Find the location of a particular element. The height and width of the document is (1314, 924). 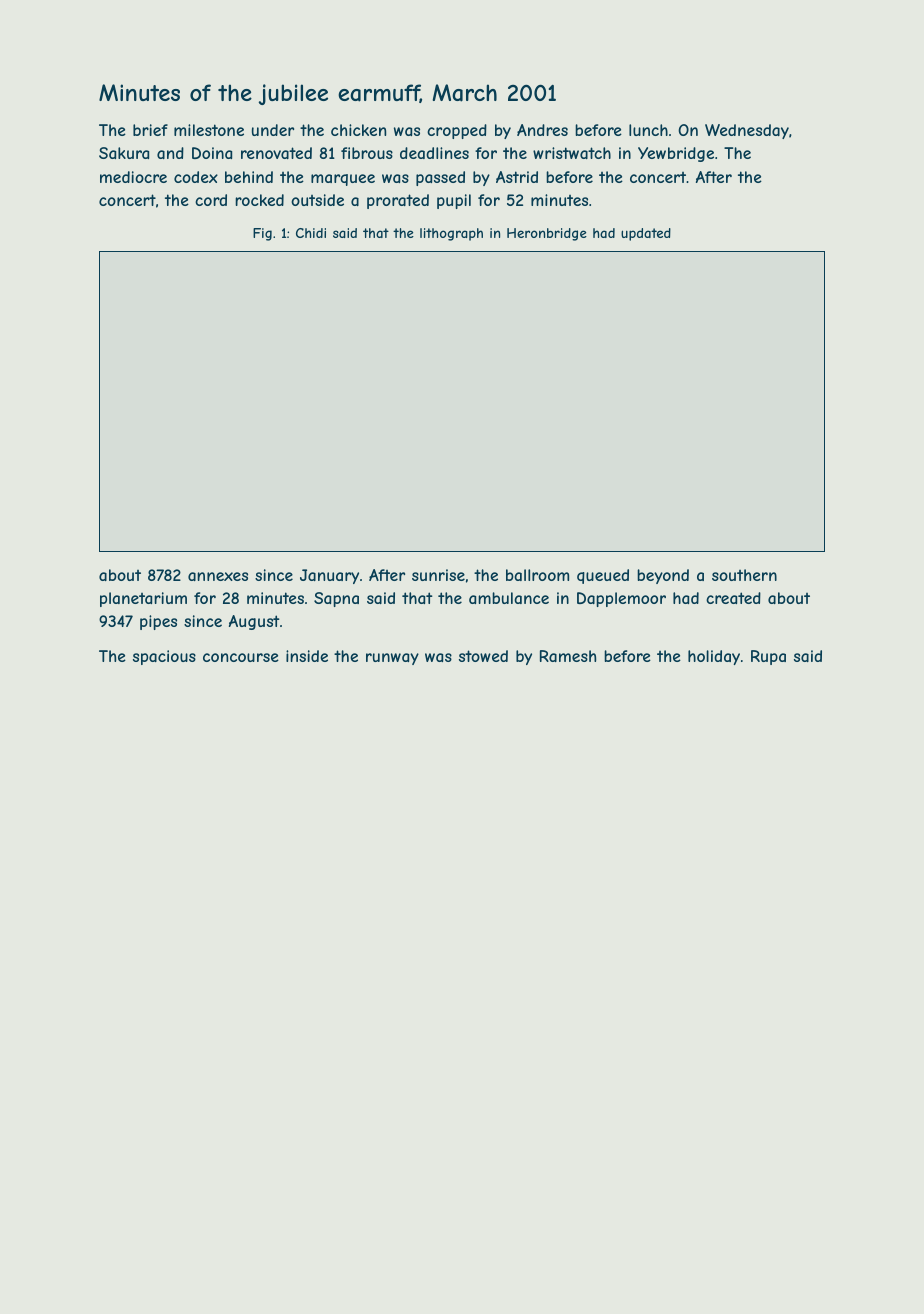

southern is located at coordinates (744, 575).
